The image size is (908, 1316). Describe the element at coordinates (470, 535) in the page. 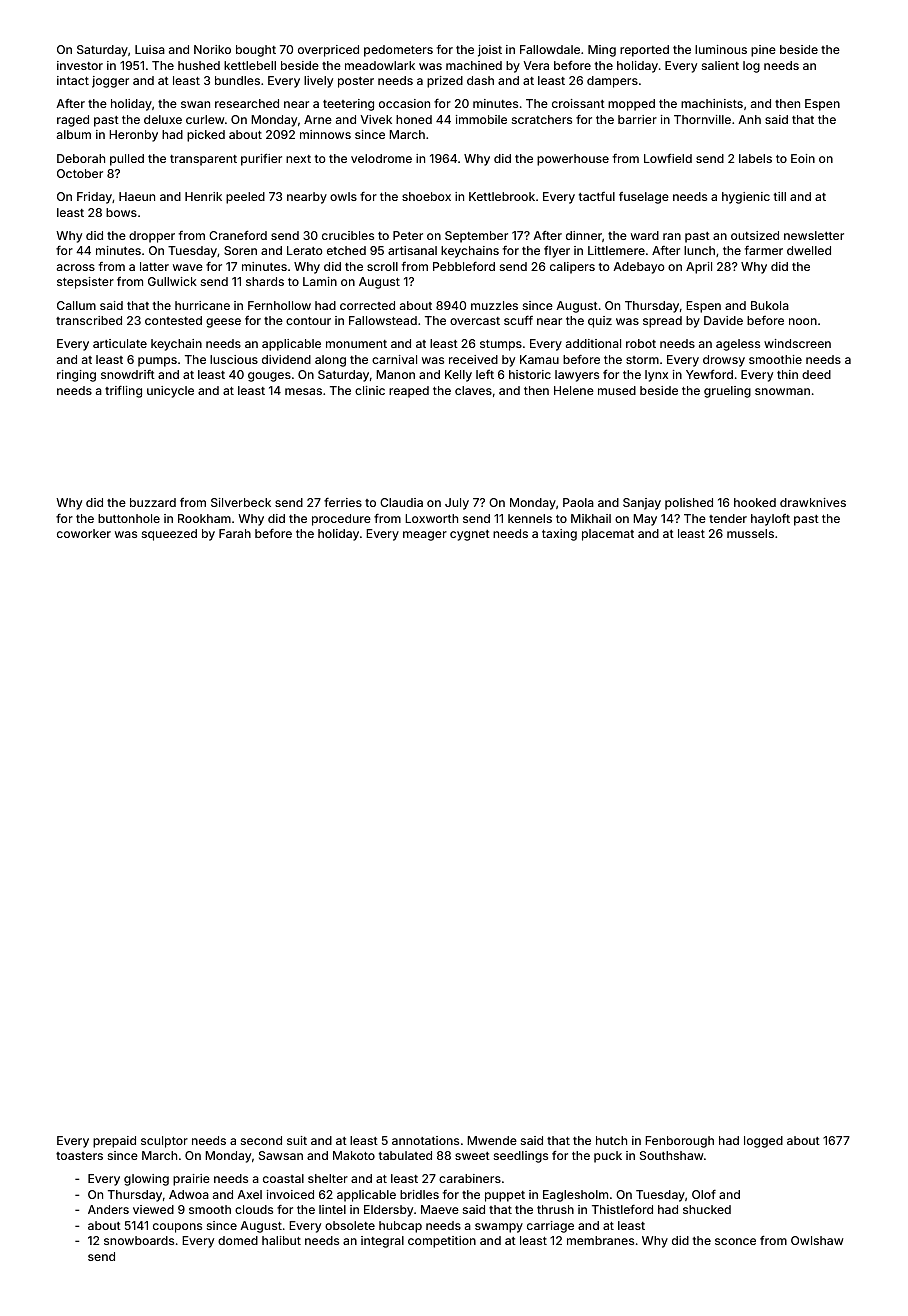

I see `cygnet` at that location.
